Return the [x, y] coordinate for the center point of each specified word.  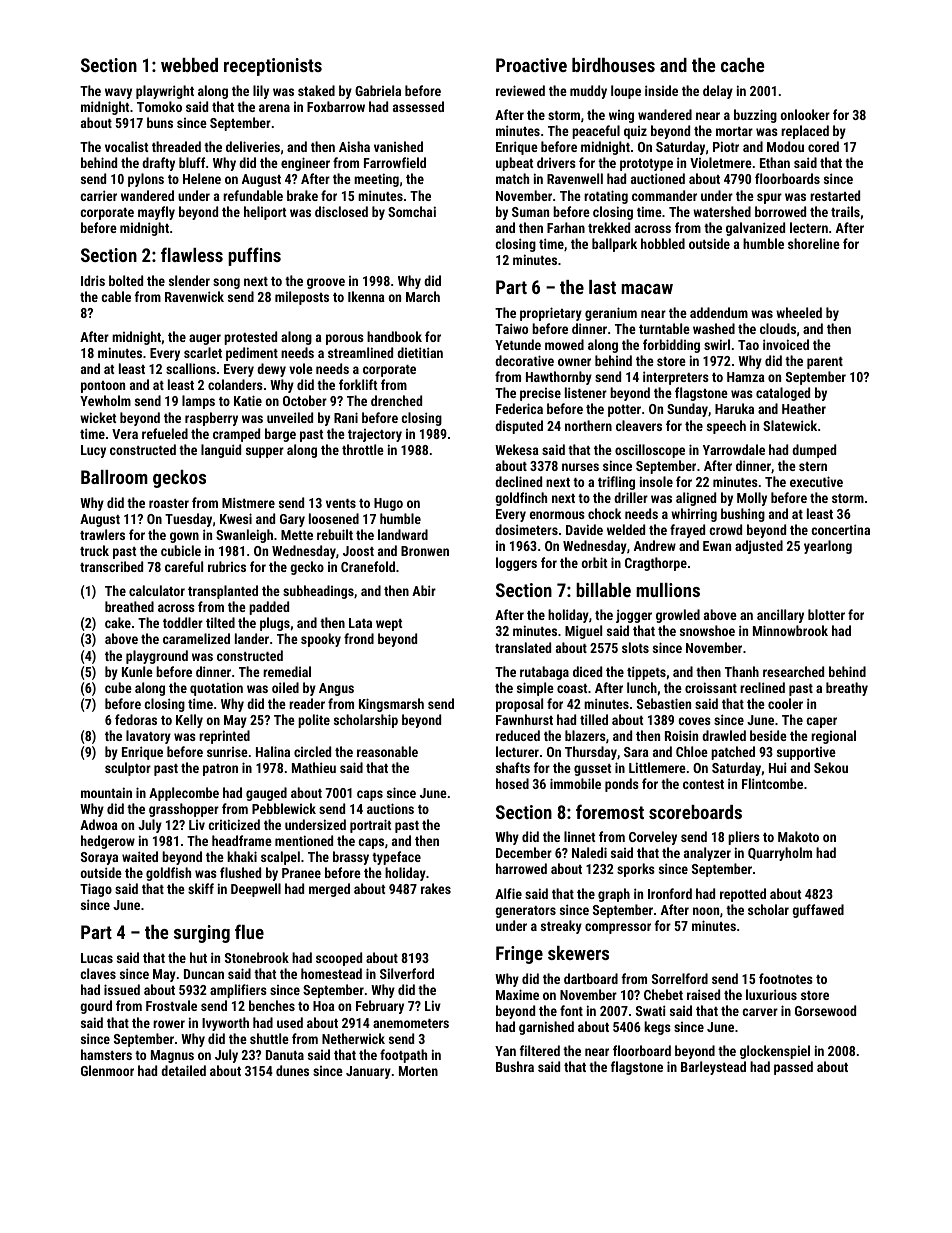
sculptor [128, 769]
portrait [370, 826]
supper [265, 452]
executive [816, 481]
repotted [743, 895]
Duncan [204, 974]
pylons [146, 180]
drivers [556, 162]
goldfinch [521, 499]
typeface [396, 858]
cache [742, 65]
